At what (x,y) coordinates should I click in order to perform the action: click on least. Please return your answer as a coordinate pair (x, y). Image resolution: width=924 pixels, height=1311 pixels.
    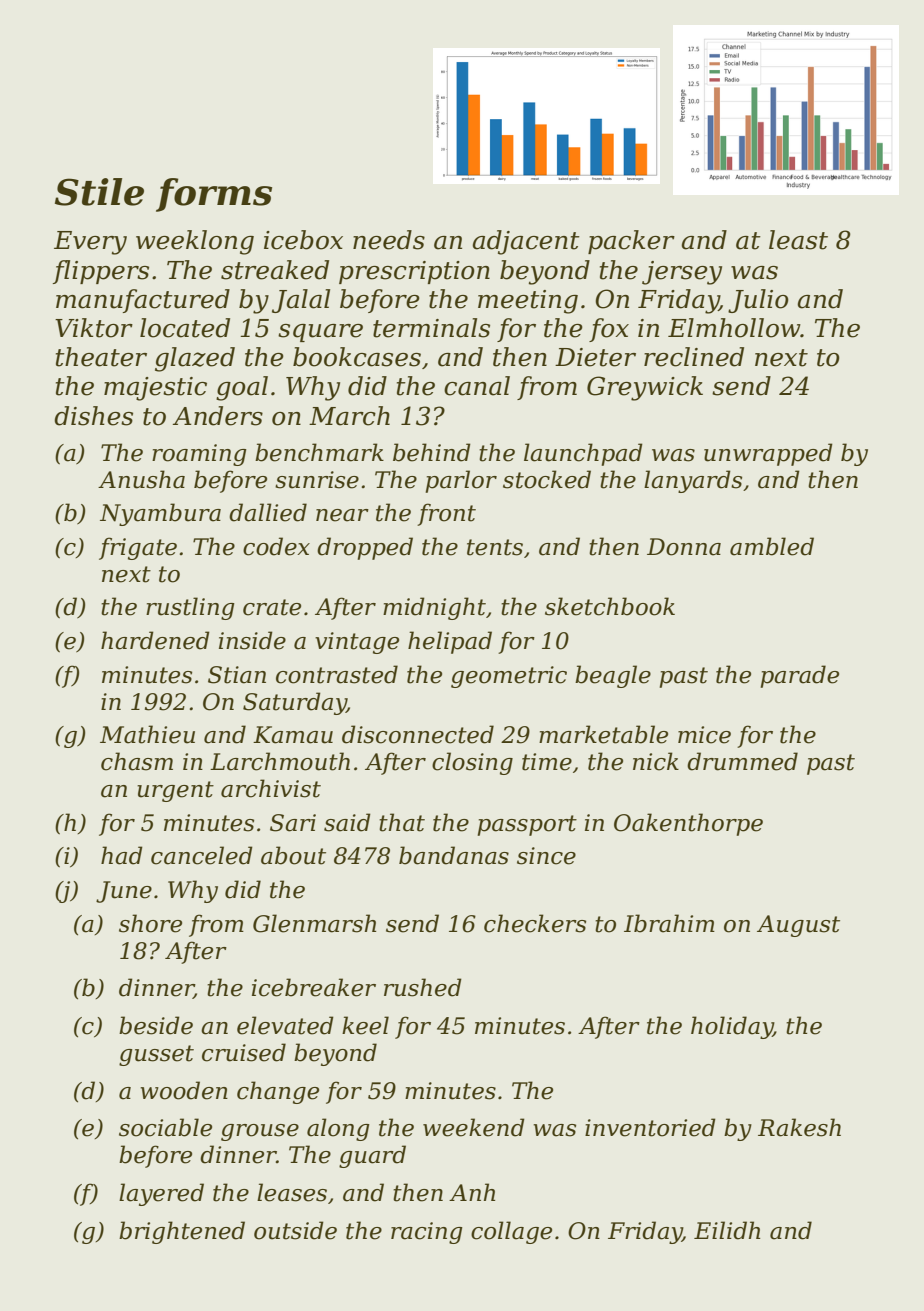
    Looking at the image, I should click on (798, 240).
